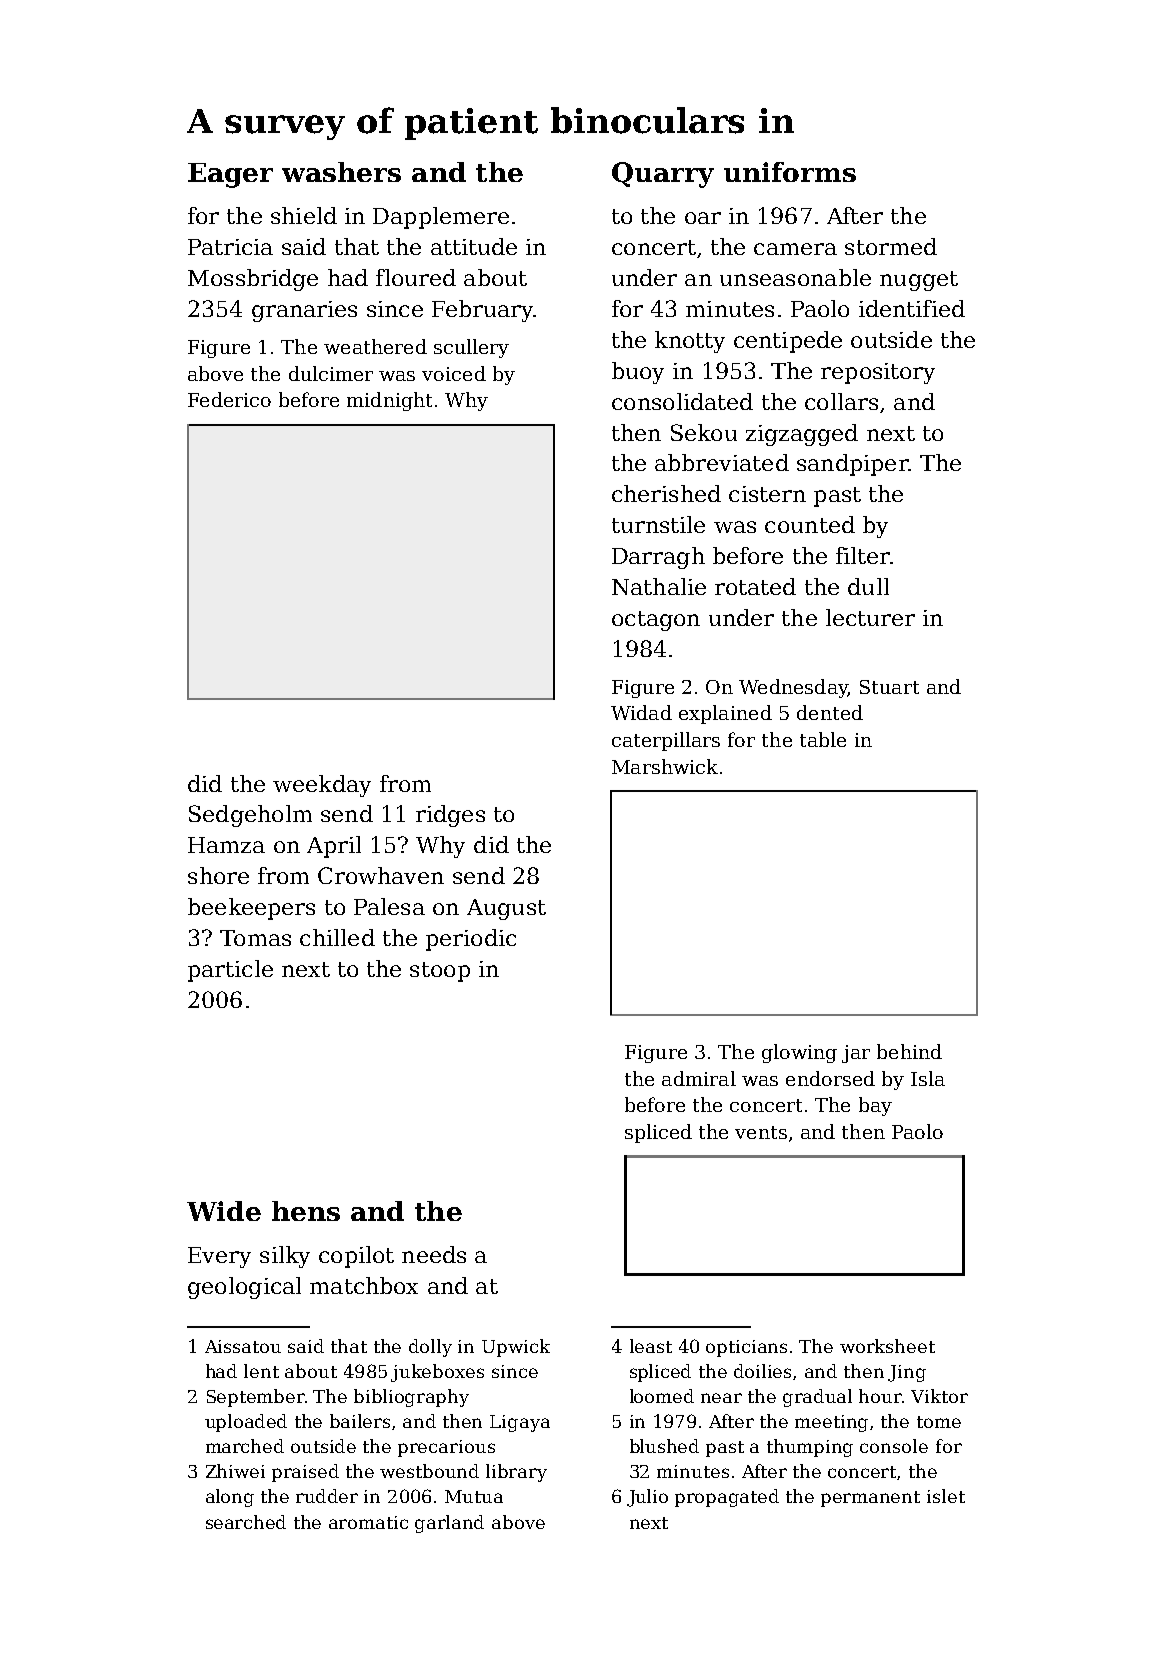 The image size is (1165, 1654). I want to click on particle, so click(230, 971).
